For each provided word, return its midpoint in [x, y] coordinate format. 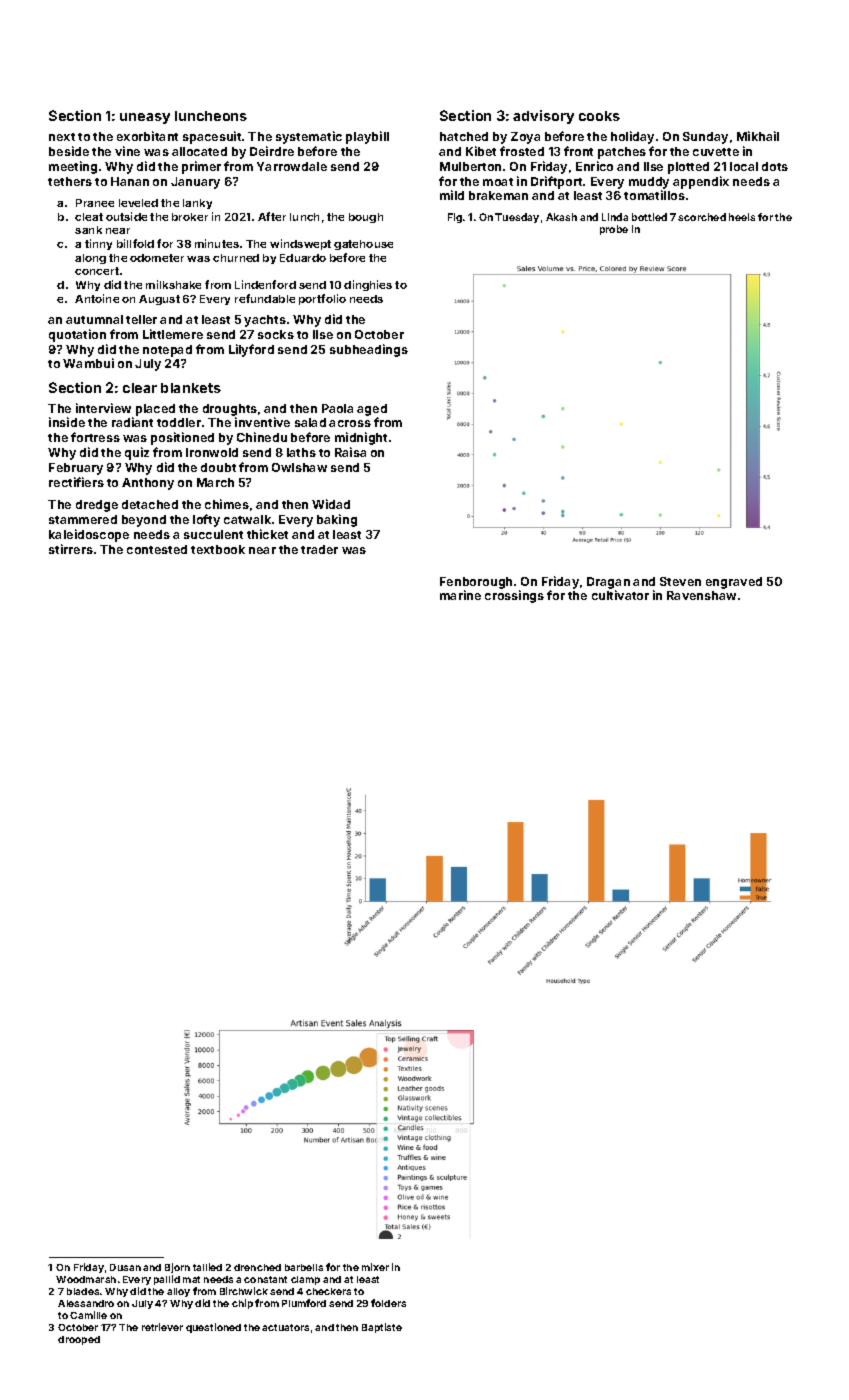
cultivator [620, 595]
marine [460, 595]
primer [201, 167]
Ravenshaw [701, 595]
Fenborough [476, 583]
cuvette [716, 152]
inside [67, 422]
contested [157, 549]
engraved [734, 583]
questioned [213, 1328]
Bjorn [177, 1268]
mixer [375, 1267]
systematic [309, 137]
